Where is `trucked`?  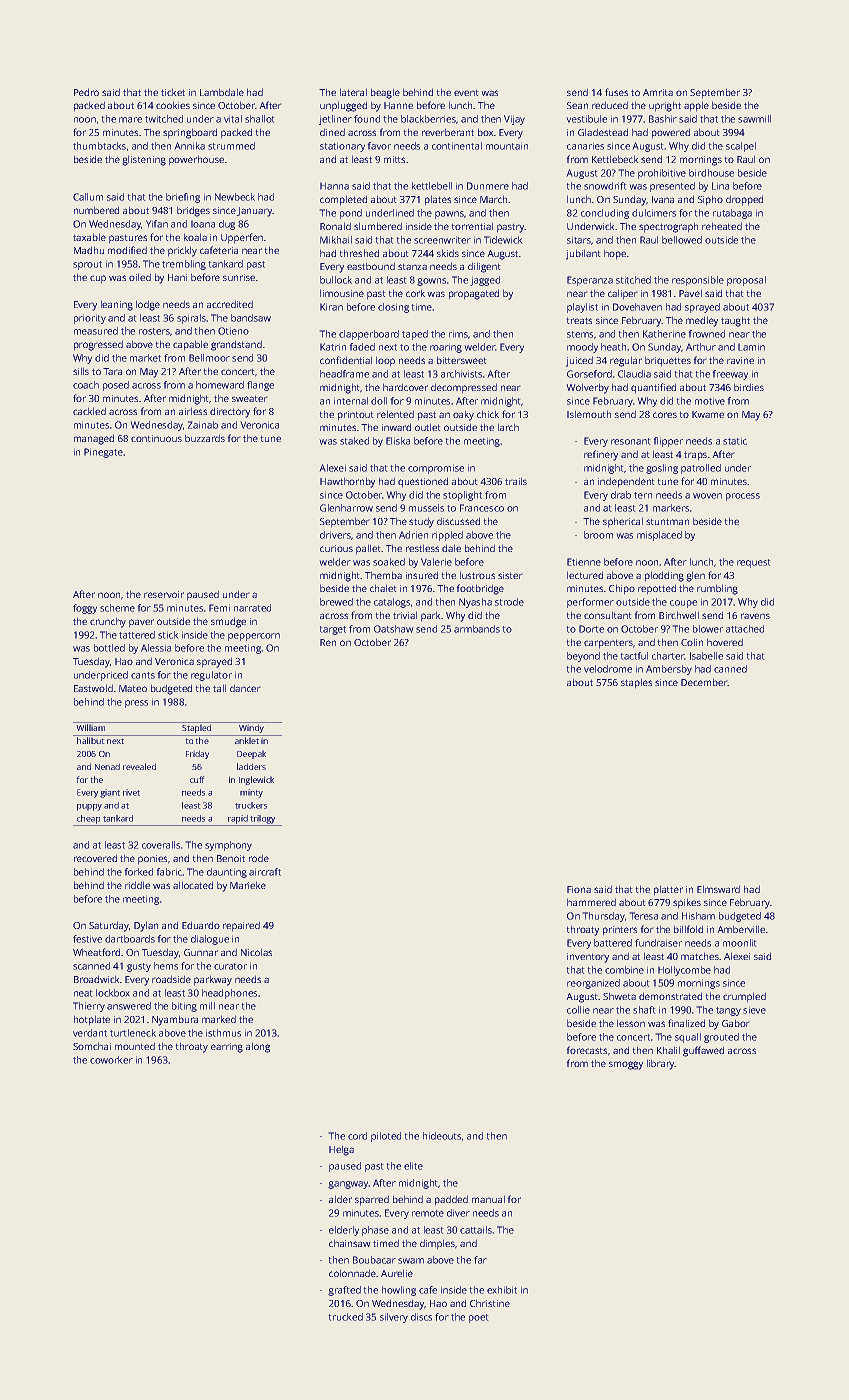
trucked is located at coordinates (345, 1317).
